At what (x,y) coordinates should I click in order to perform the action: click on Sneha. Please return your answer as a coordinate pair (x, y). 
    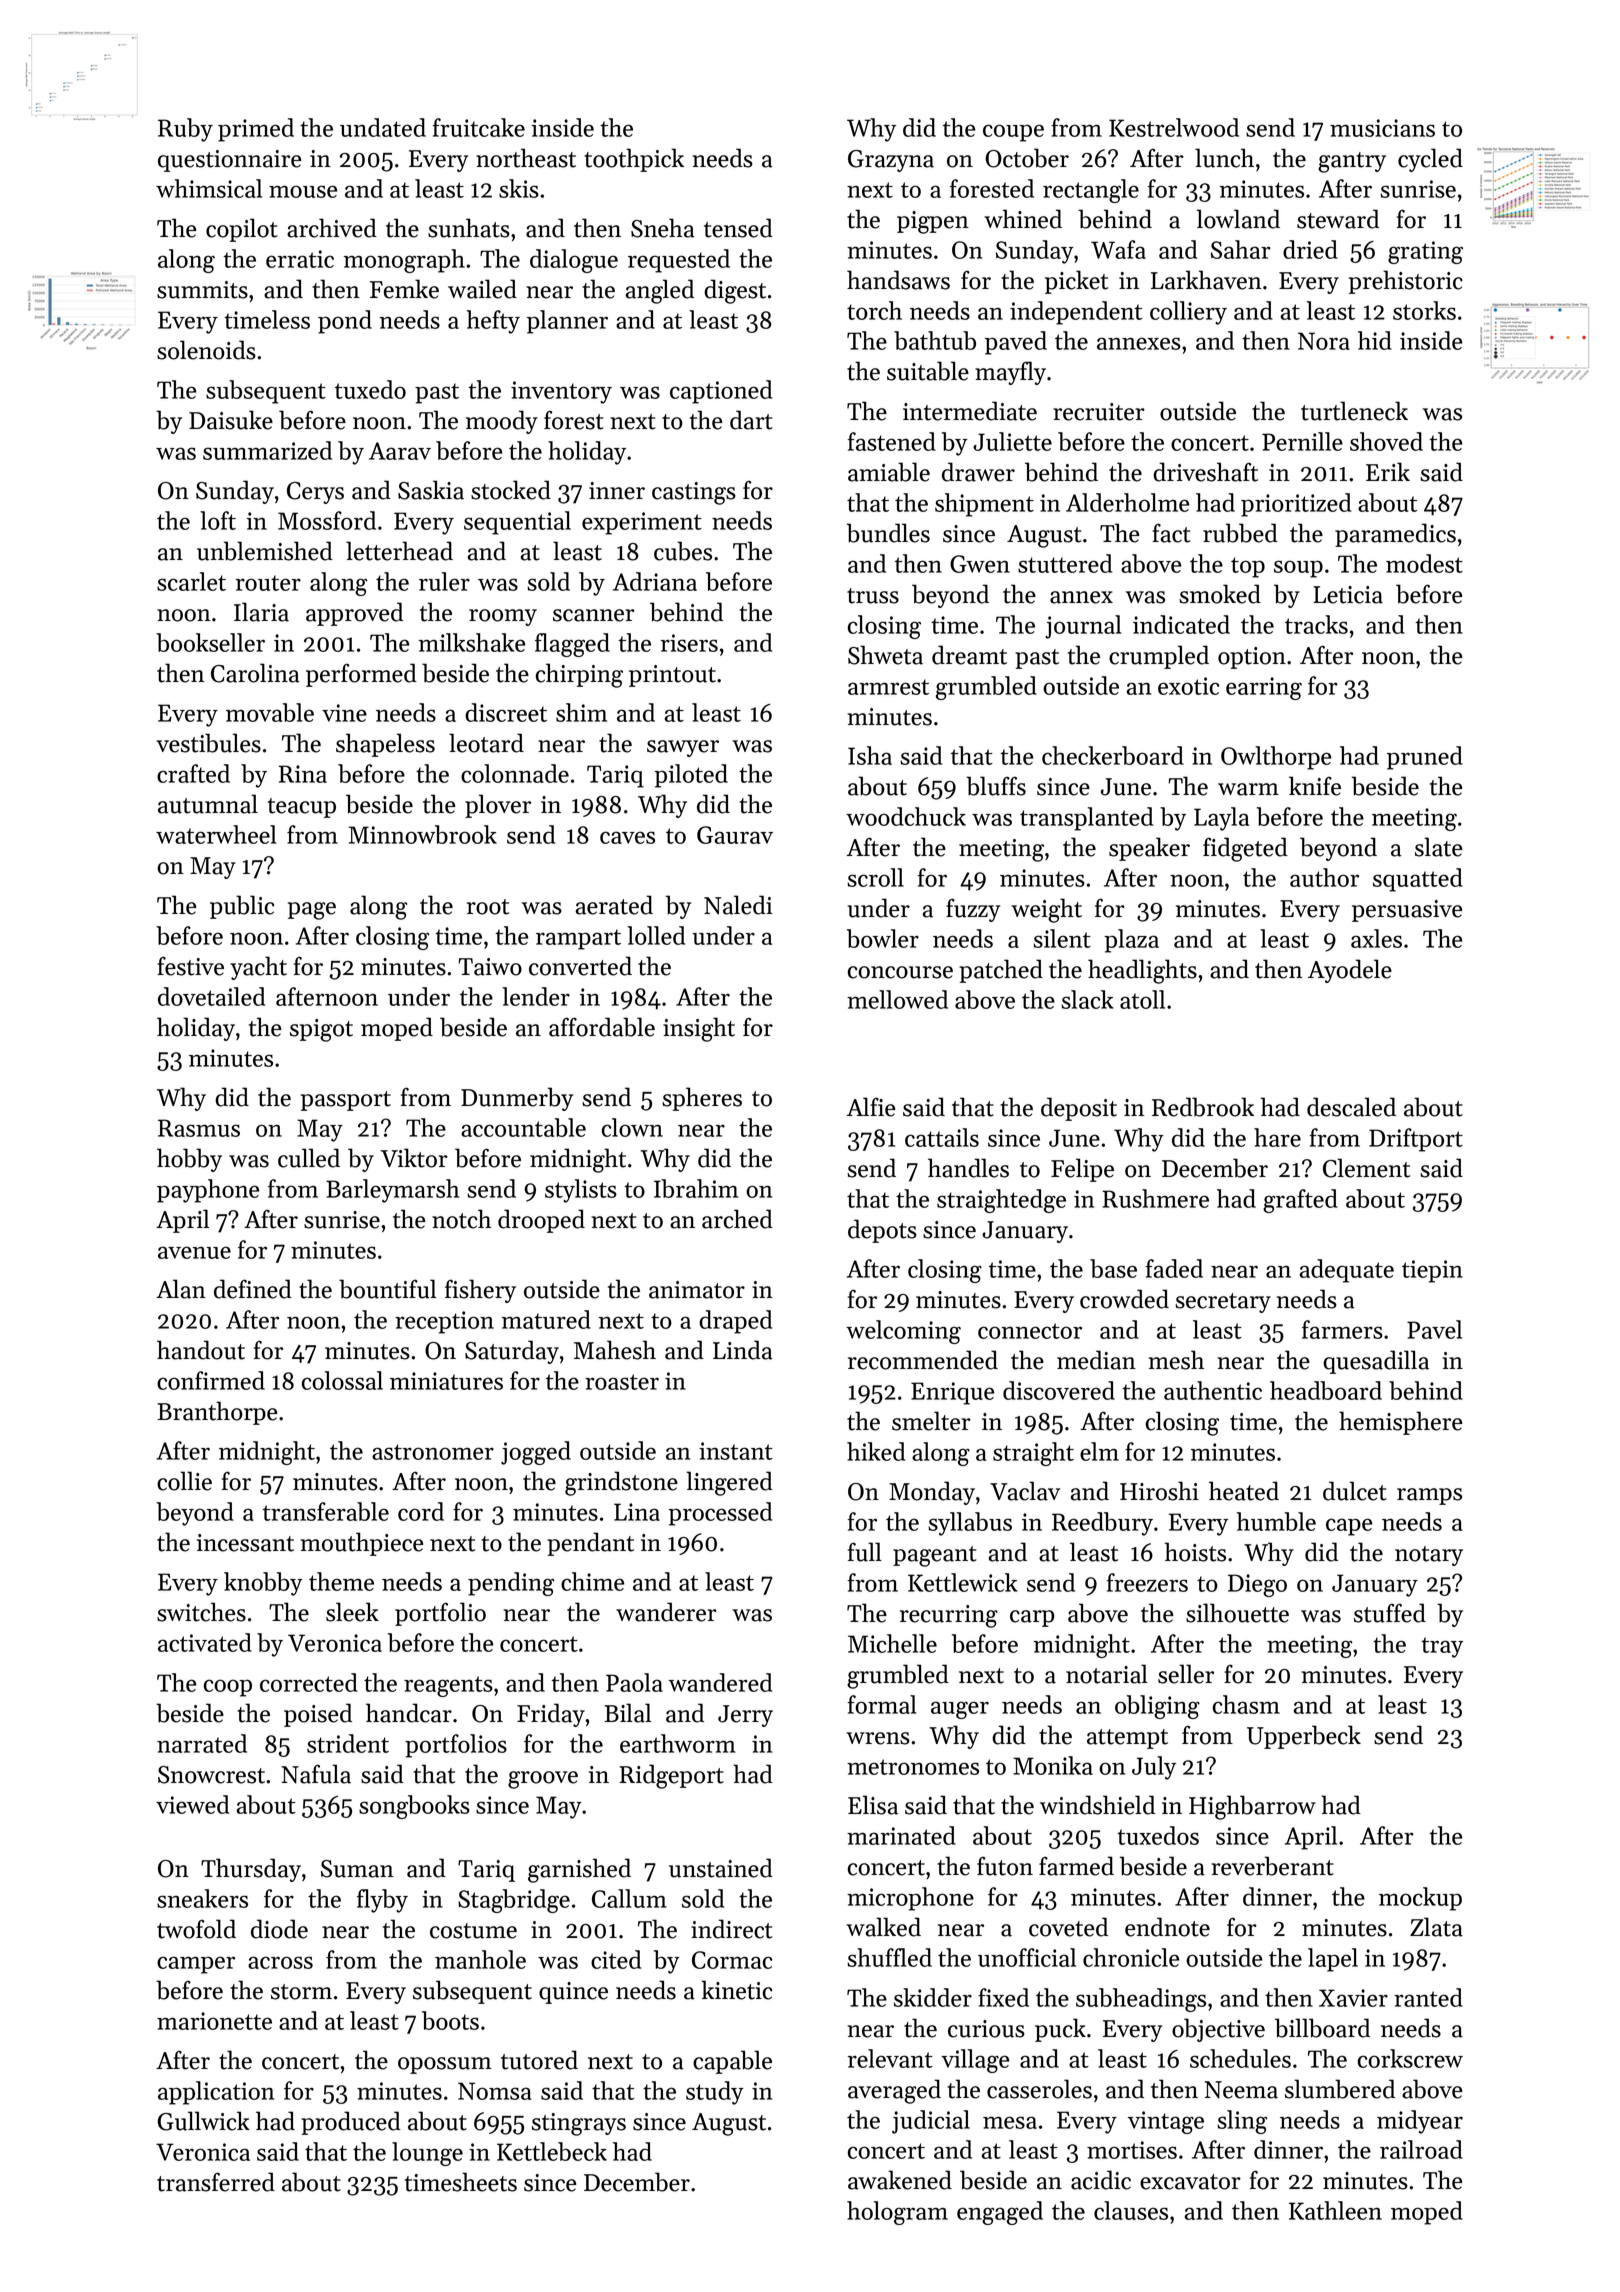
    Looking at the image, I should click on (662, 228).
